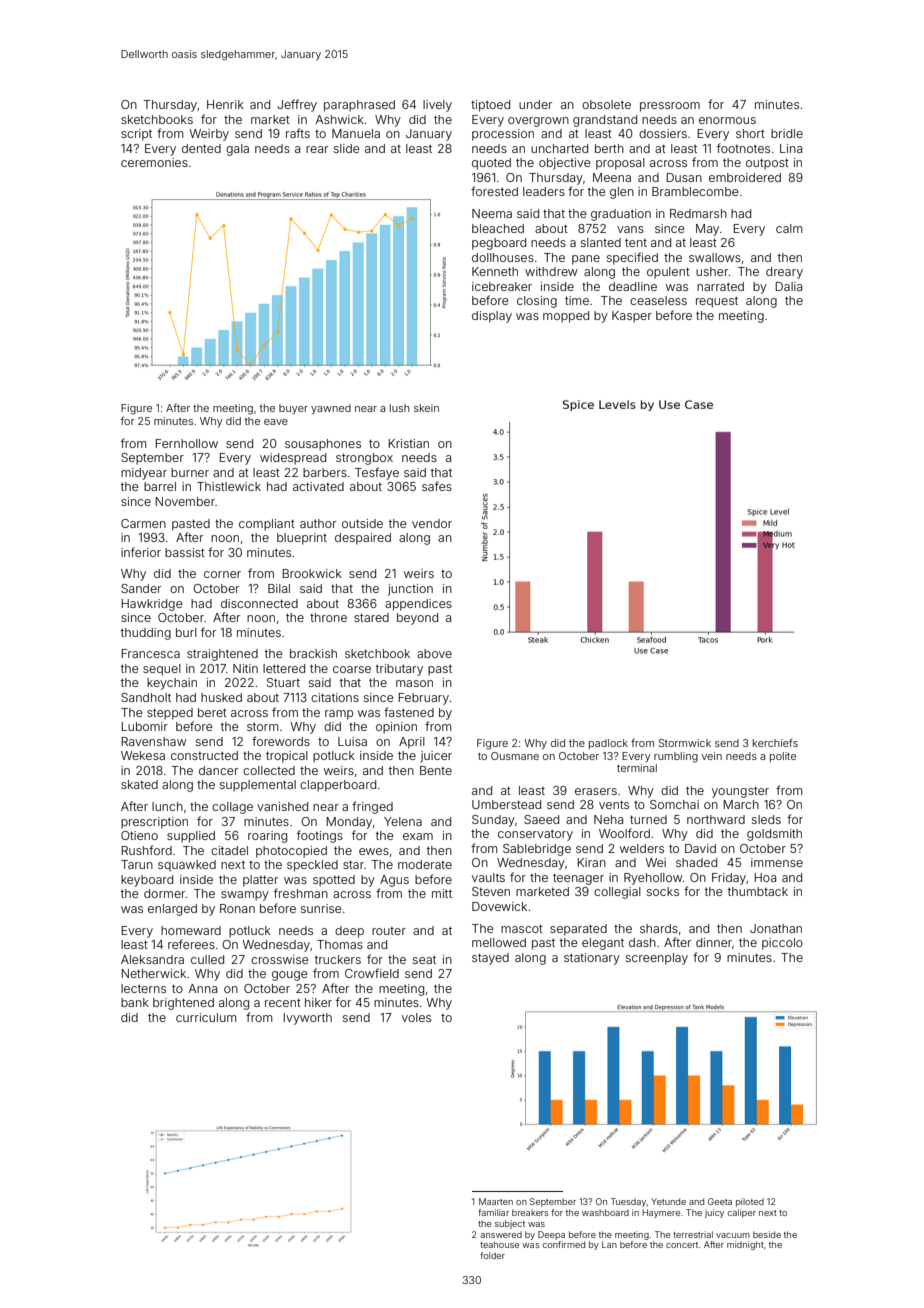  Describe the element at coordinates (530, 1212) in the page. I see `breakers` at that location.
